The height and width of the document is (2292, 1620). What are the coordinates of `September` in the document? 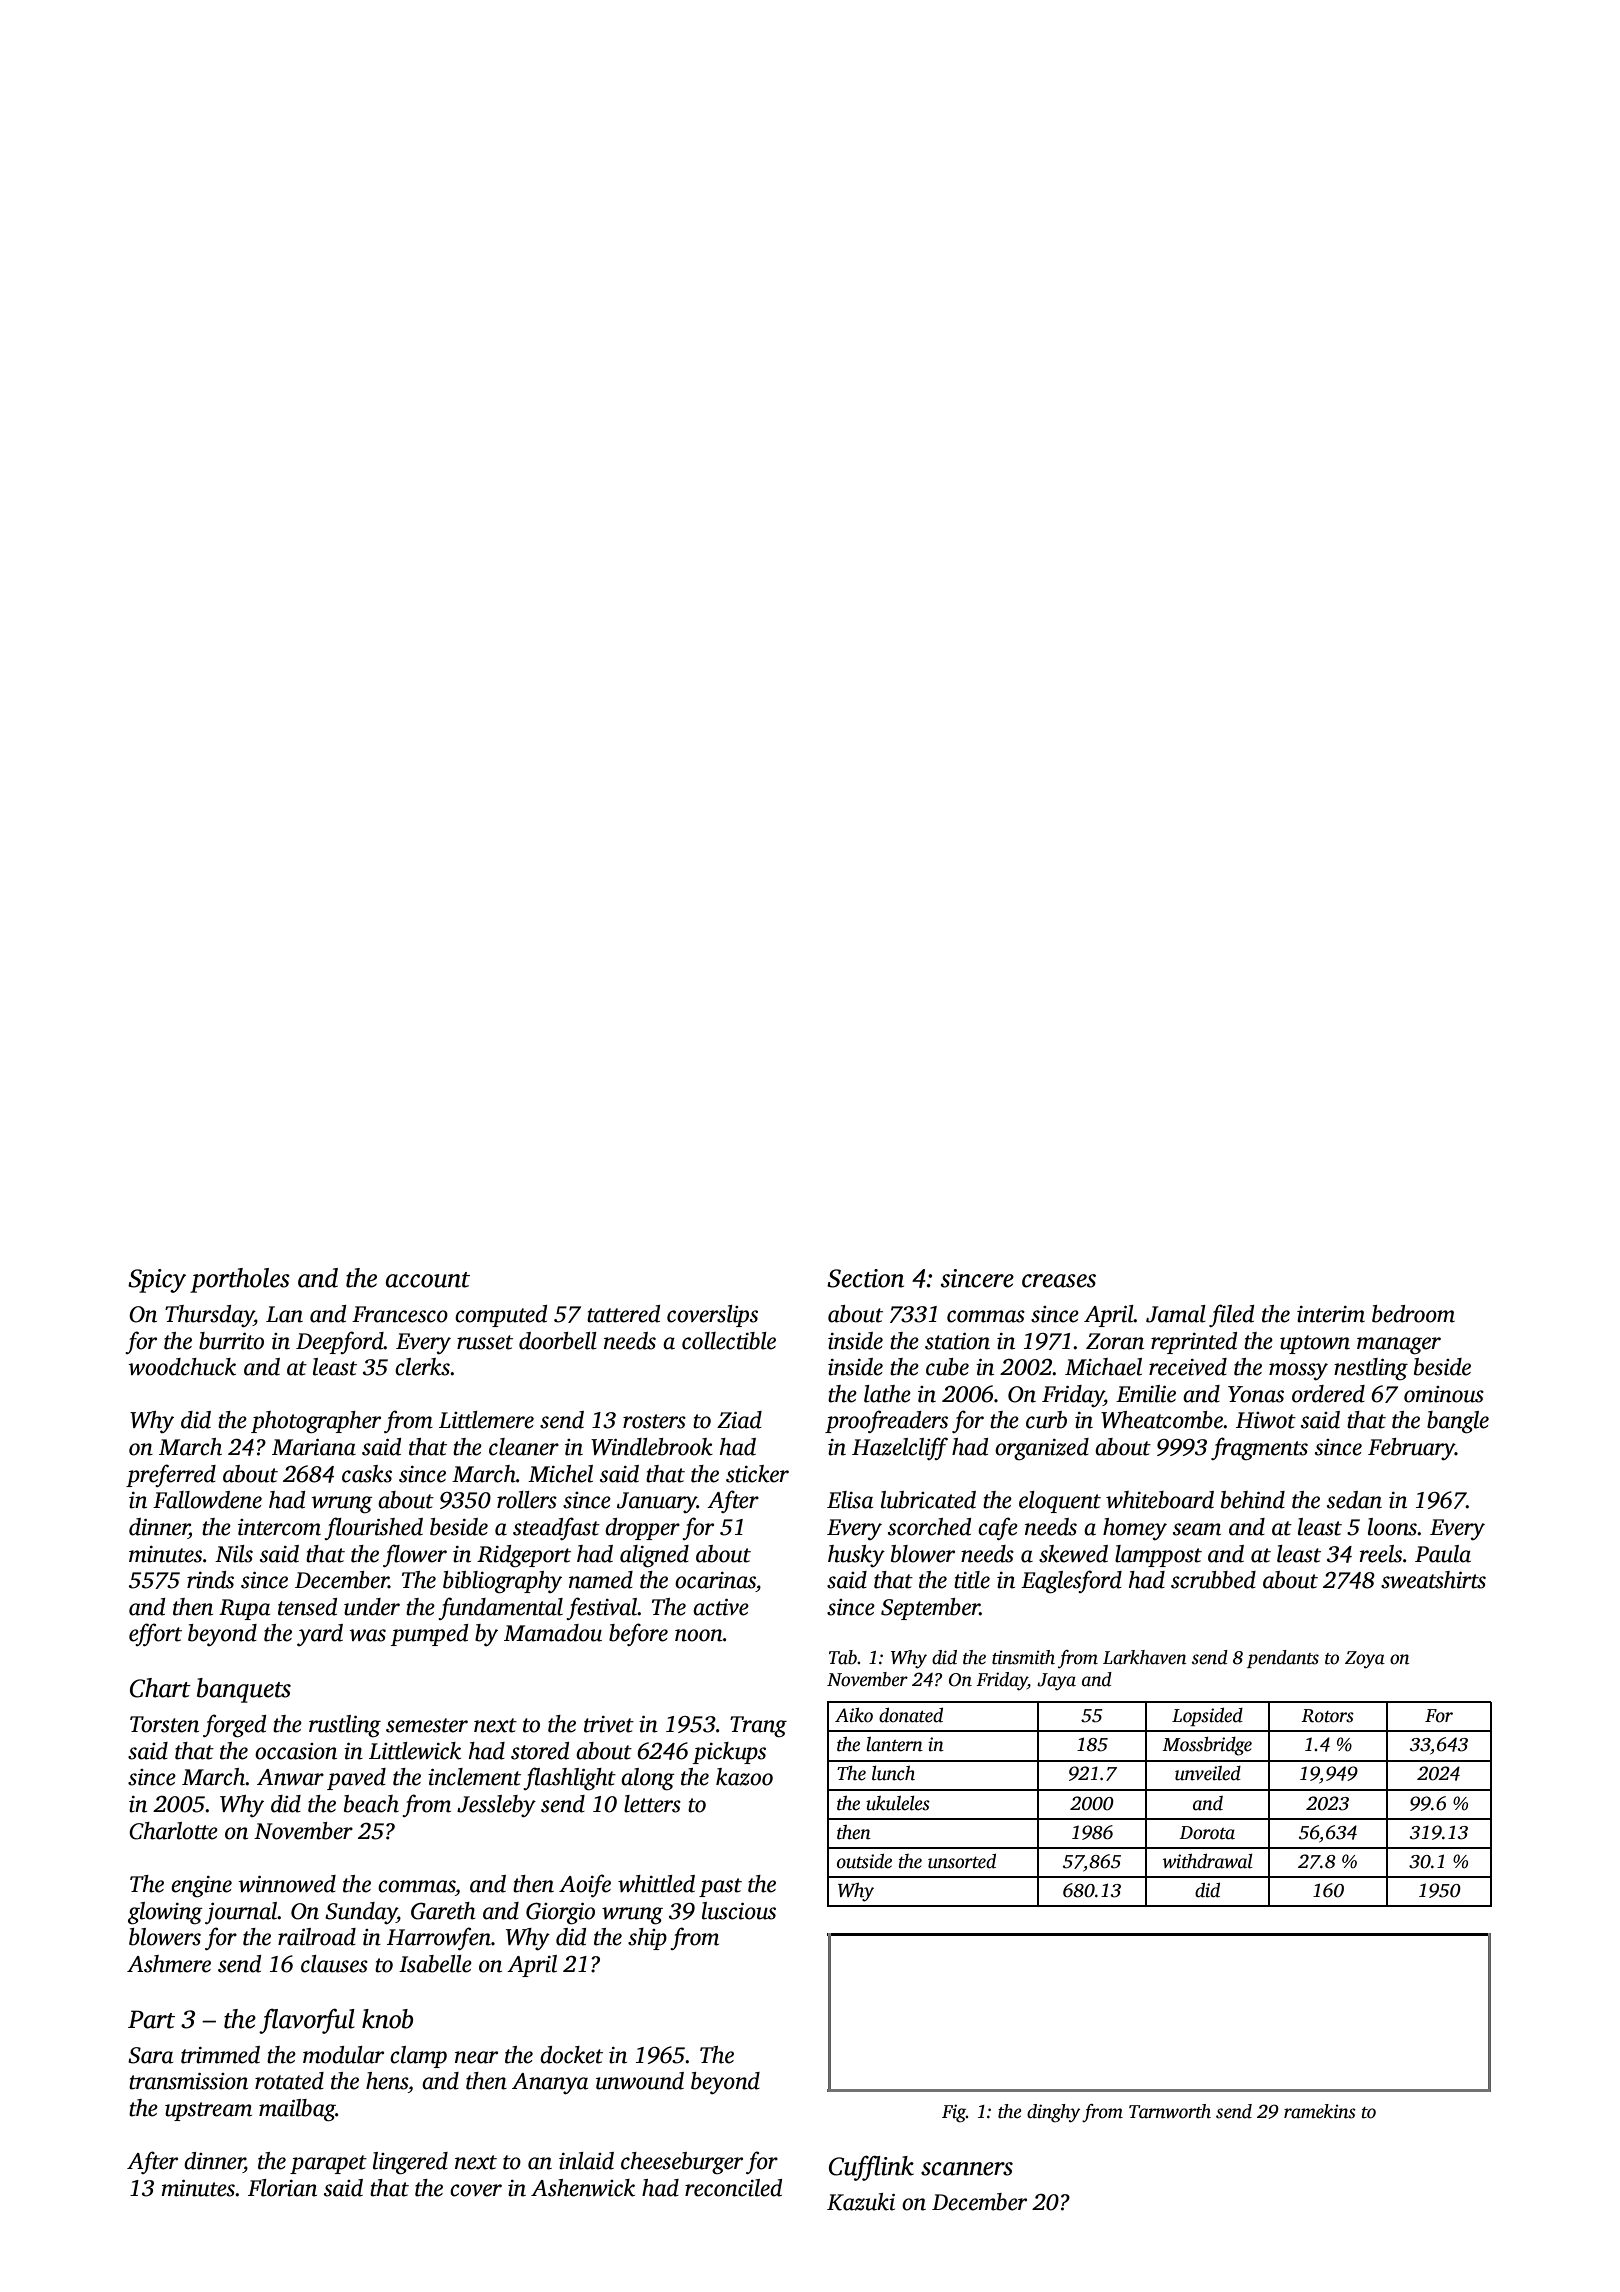 It's located at (930, 1609).
